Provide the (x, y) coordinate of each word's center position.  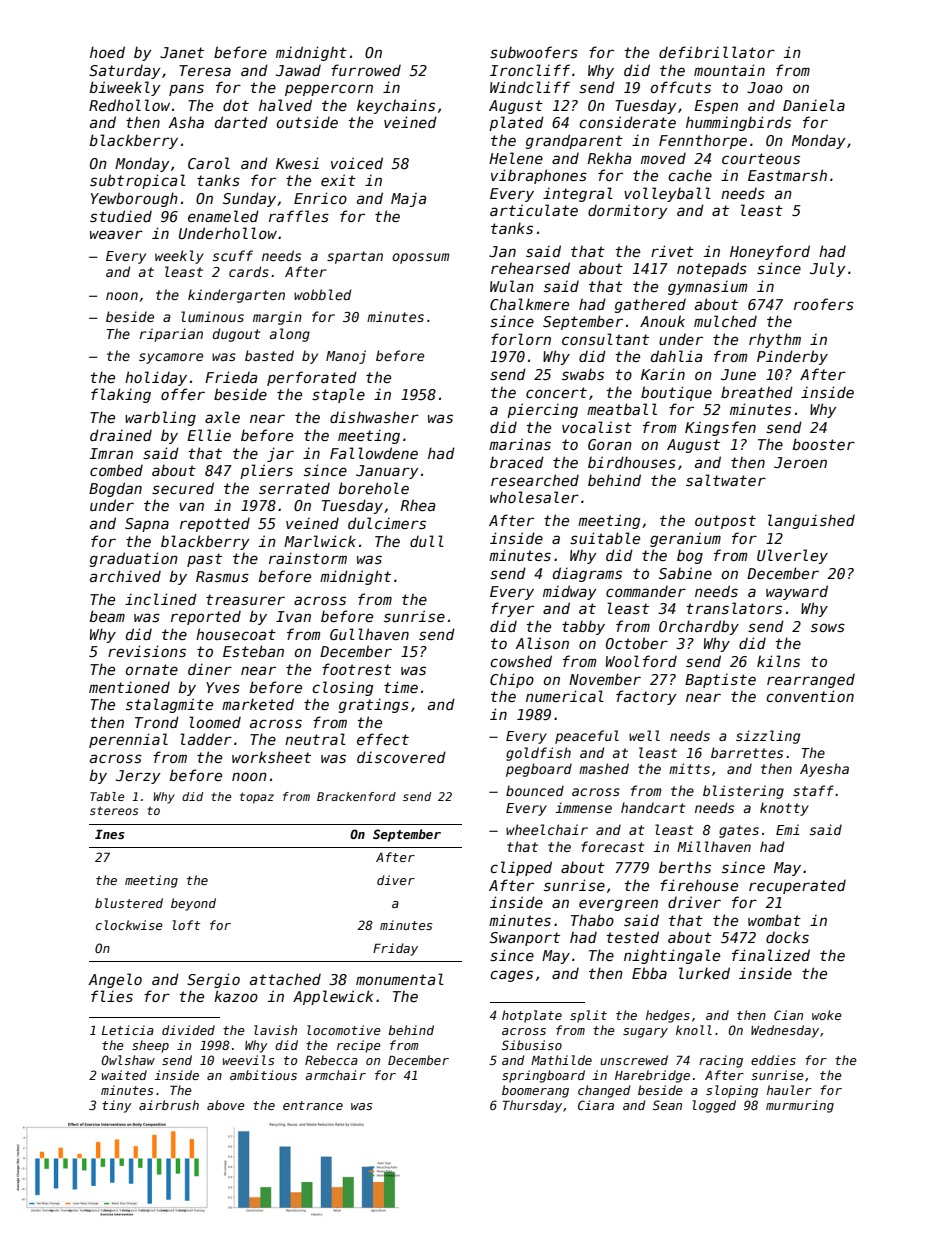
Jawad (298, 70)
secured (183, 488)
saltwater (726, 480)
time (401, 687)
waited (124, 1075)
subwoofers (534, 52)
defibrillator (717, 52)
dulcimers (387, 523)
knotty (784, 809)
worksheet (271, 757)
